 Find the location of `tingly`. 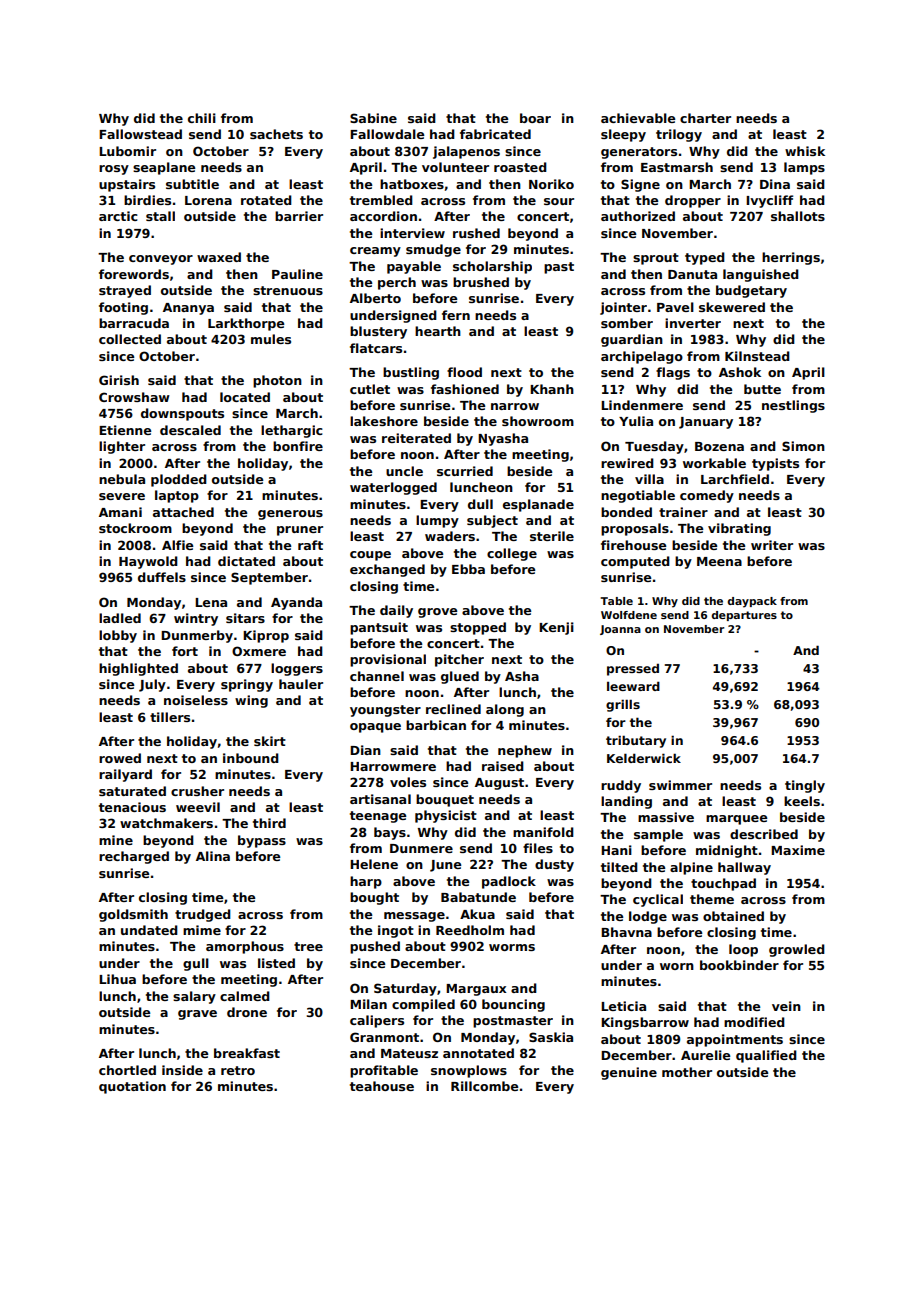

tingly is located at coordinates (805, 786).
